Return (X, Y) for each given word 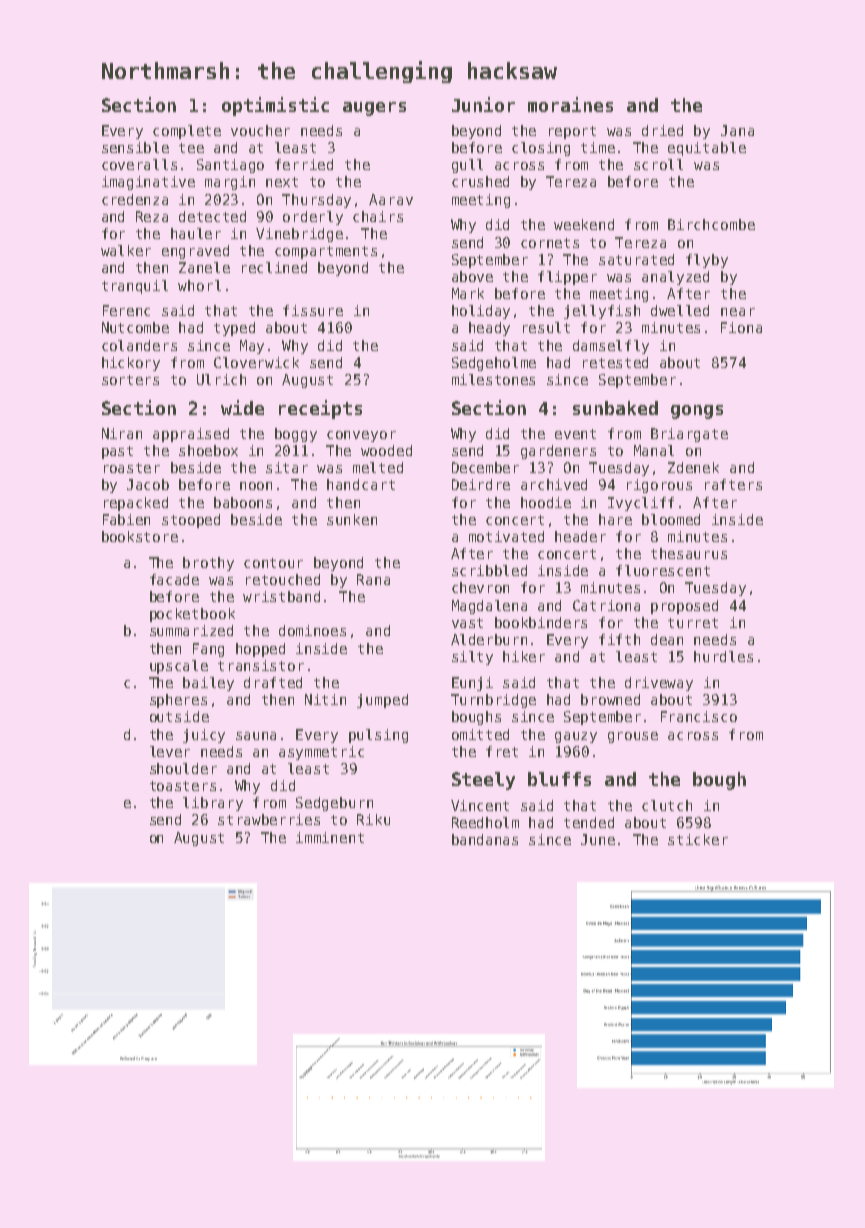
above (472, 276)
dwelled (680, 310)
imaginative (148, 183)
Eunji (472, 684)
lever (170, 751)
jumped (382, 701)
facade (174, 579)
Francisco (699, 716)
